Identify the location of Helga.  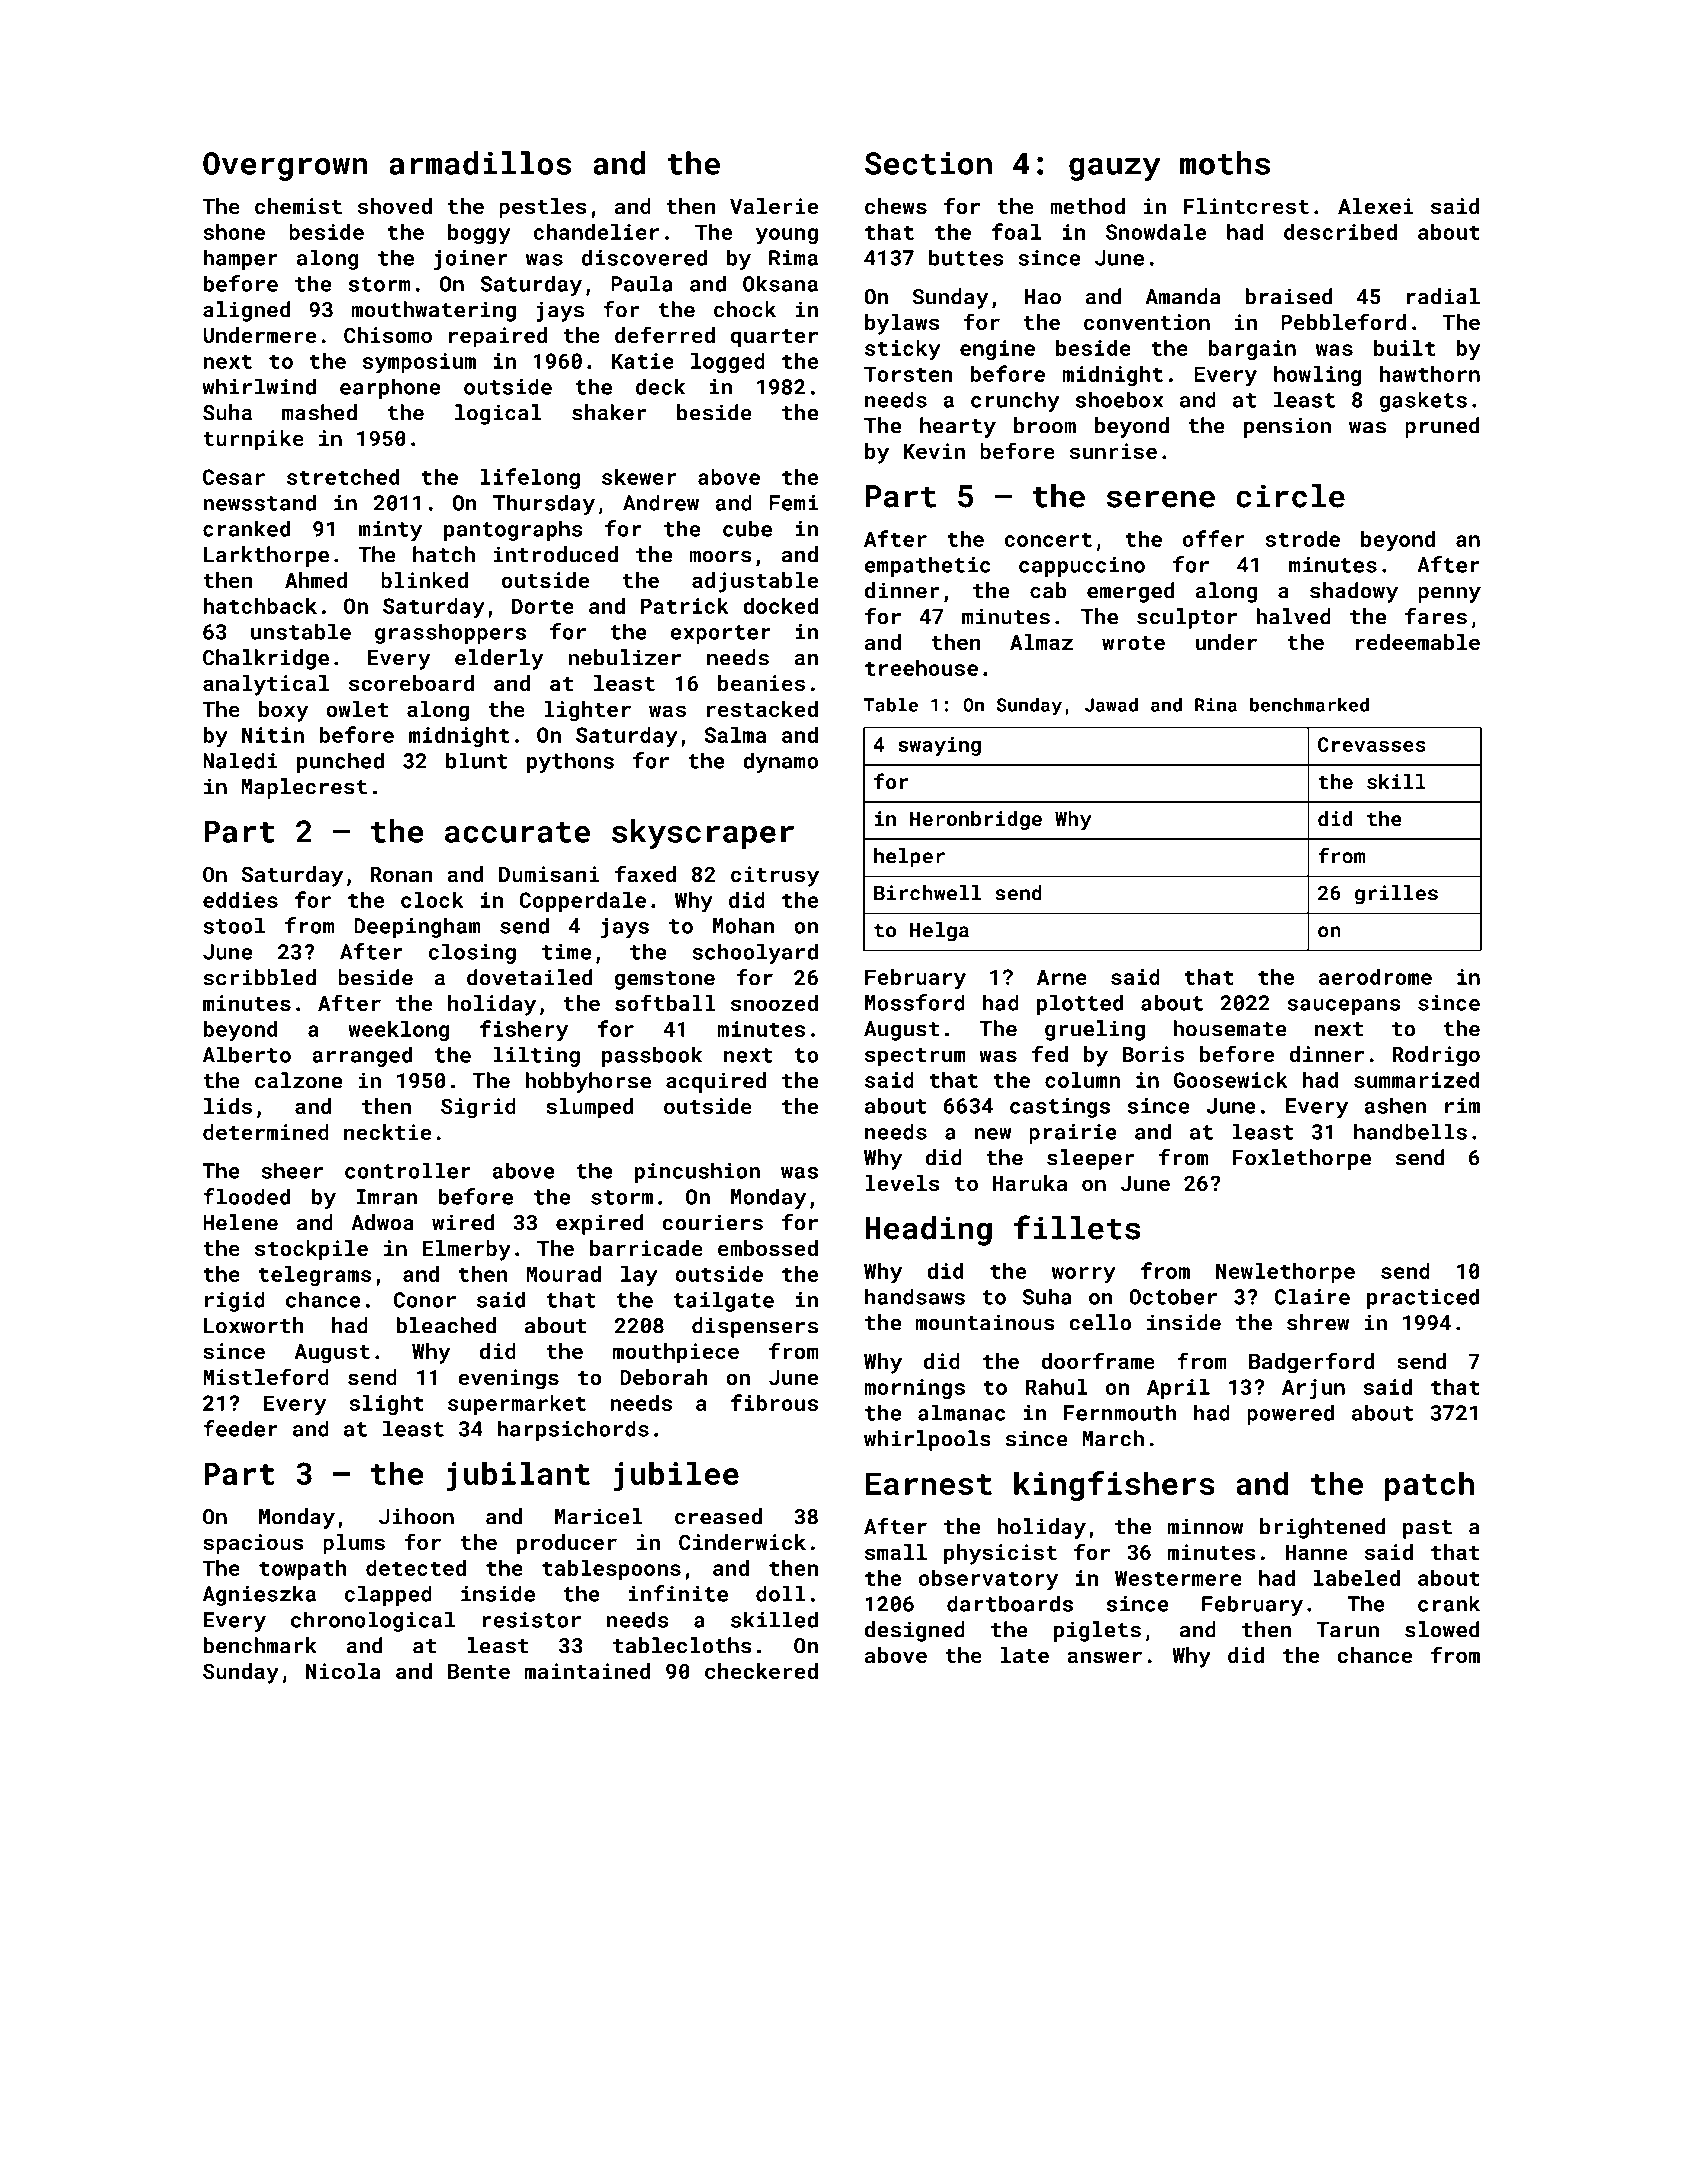
(939, 932).
